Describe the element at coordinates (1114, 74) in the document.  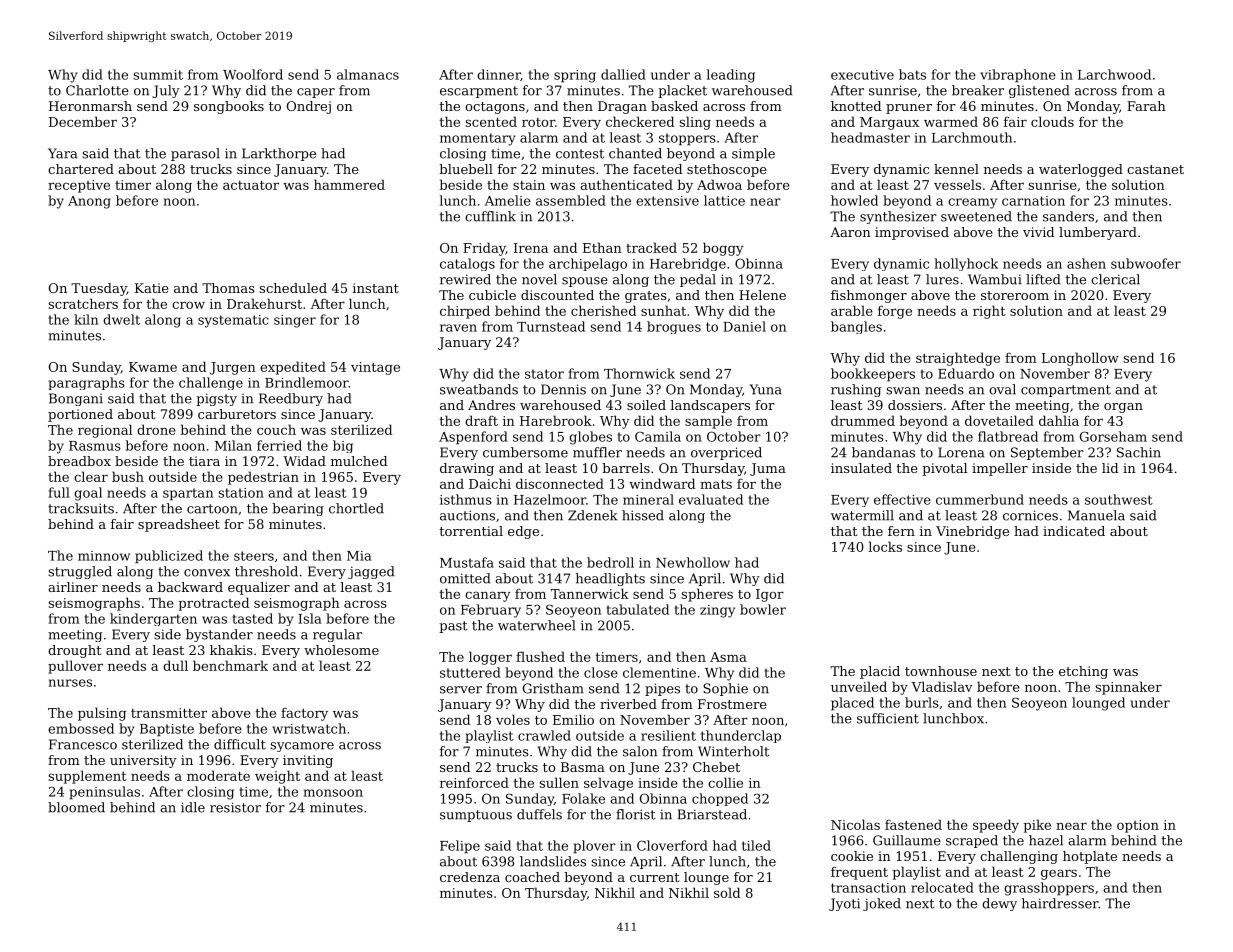
I see `Larchwood` at that location.
